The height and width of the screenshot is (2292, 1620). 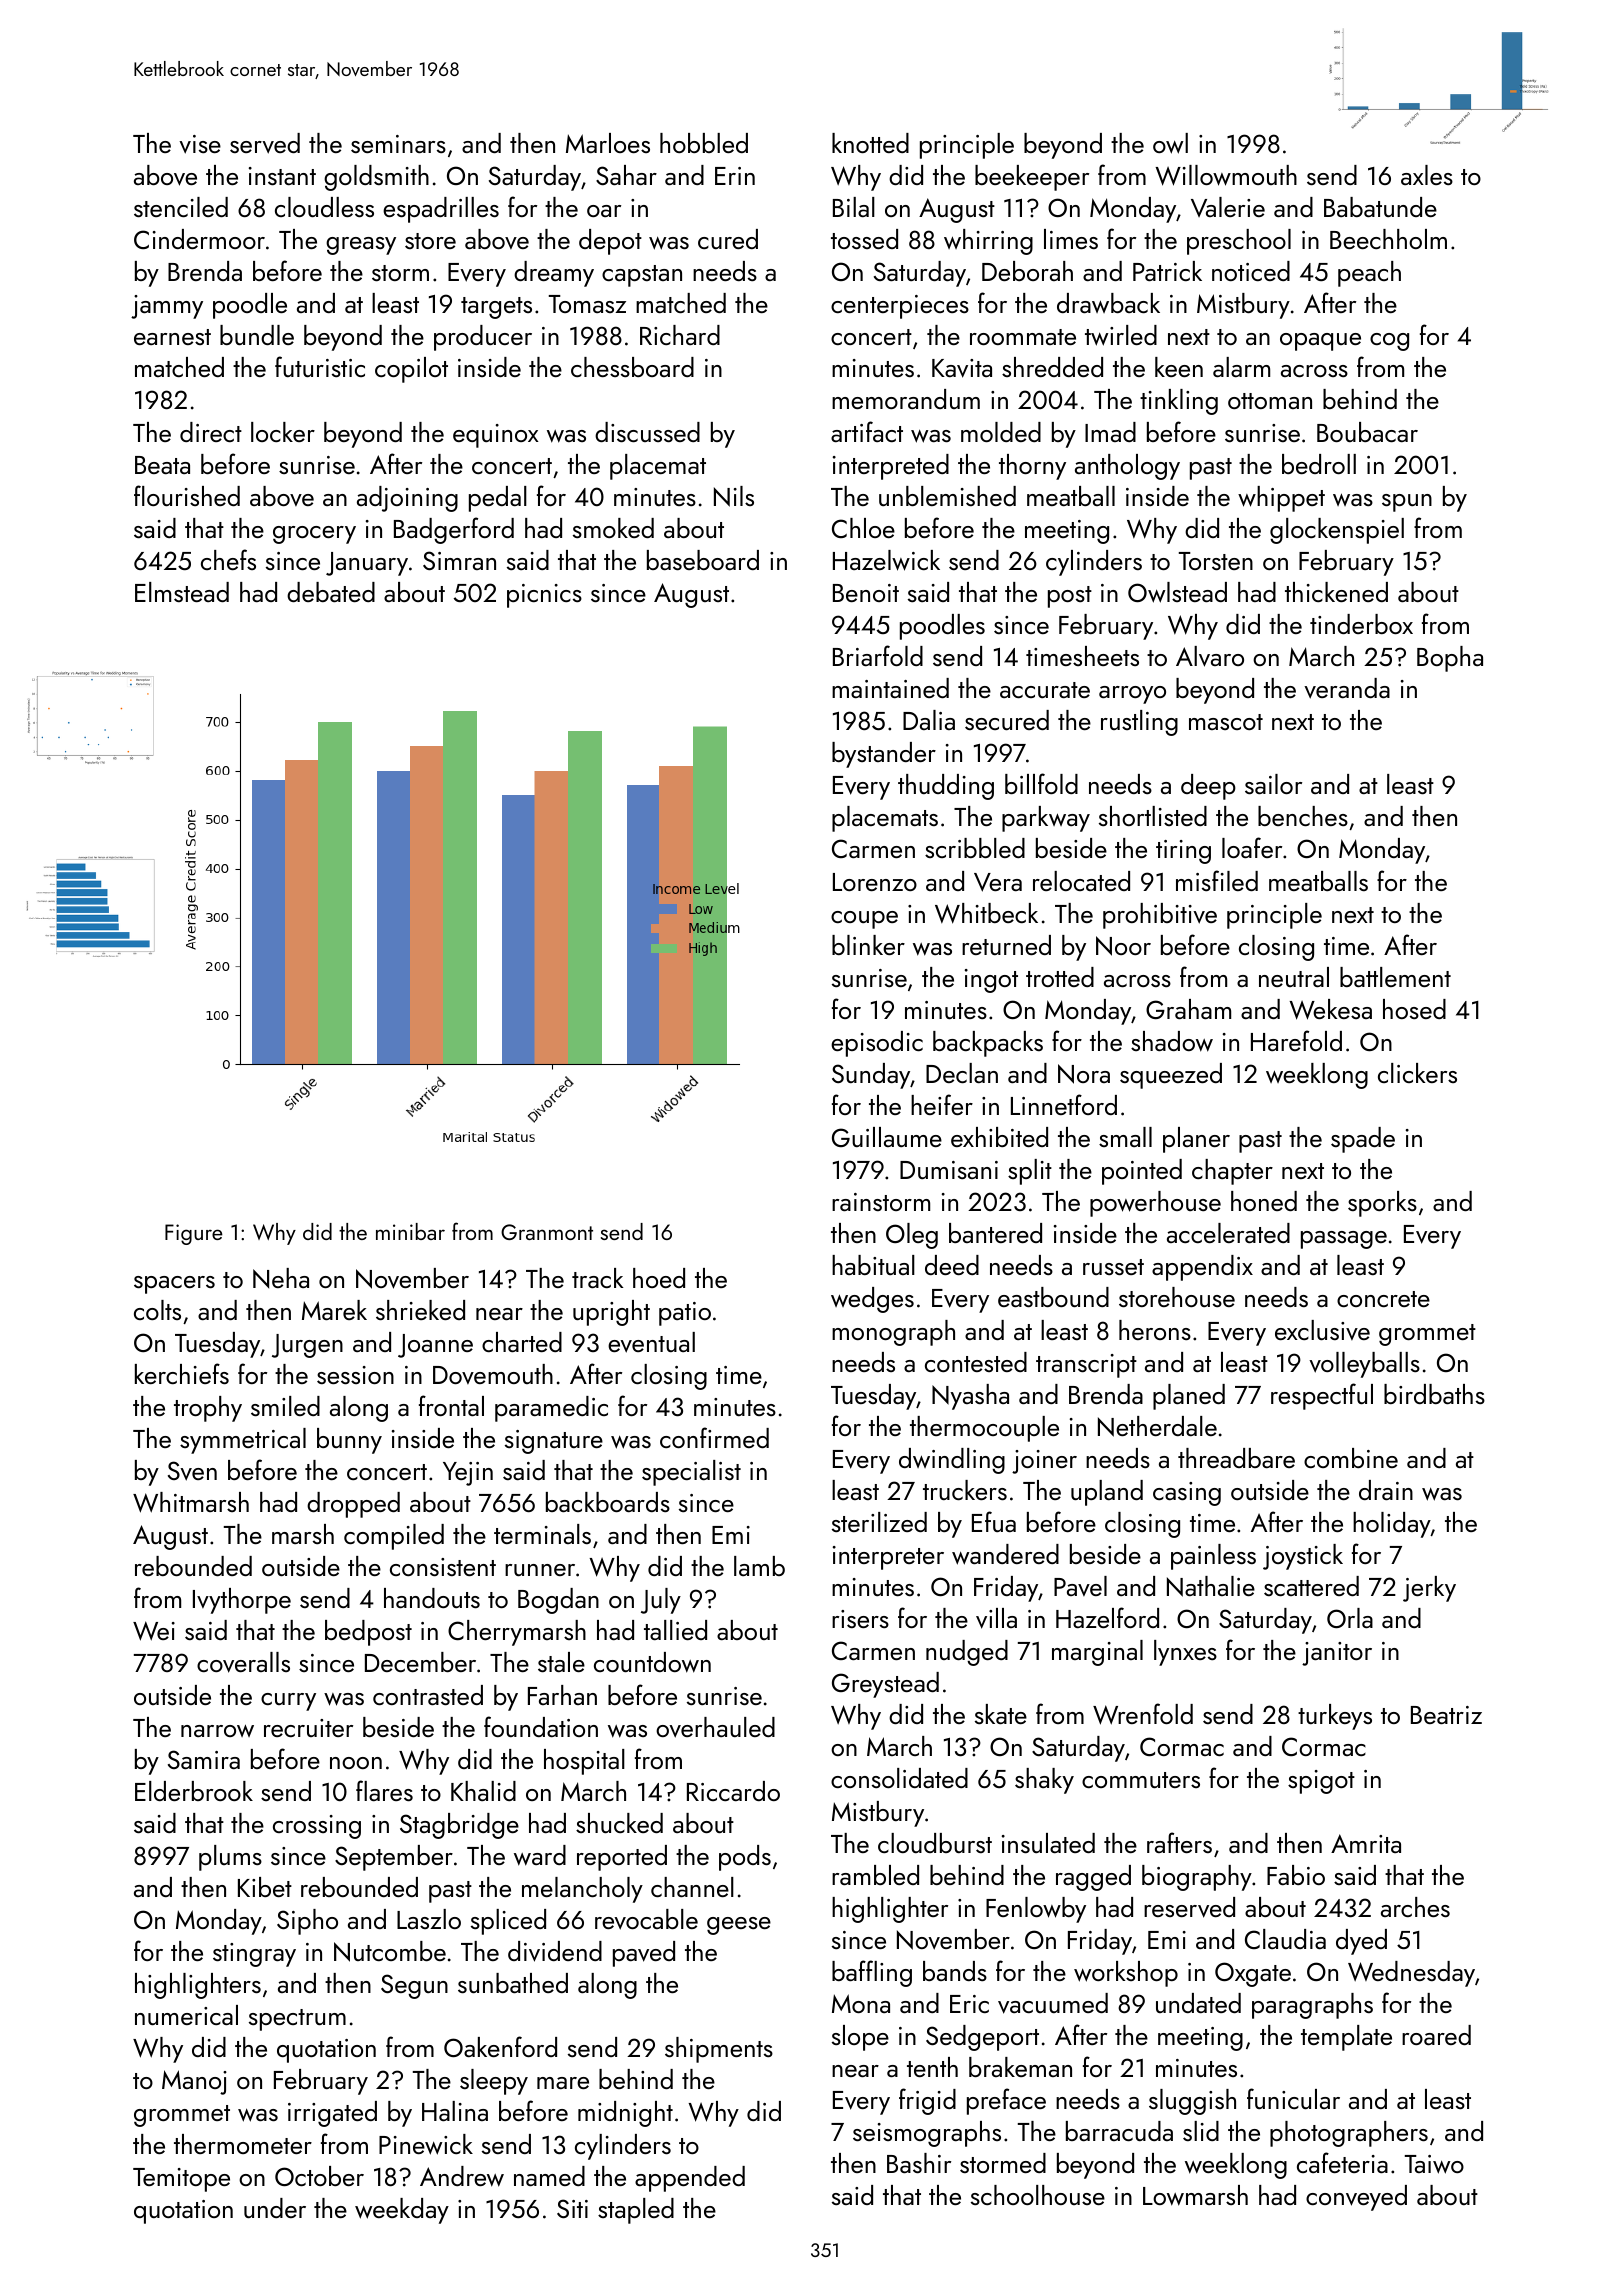 I want to click on vise, so click(x=200, y=144).
